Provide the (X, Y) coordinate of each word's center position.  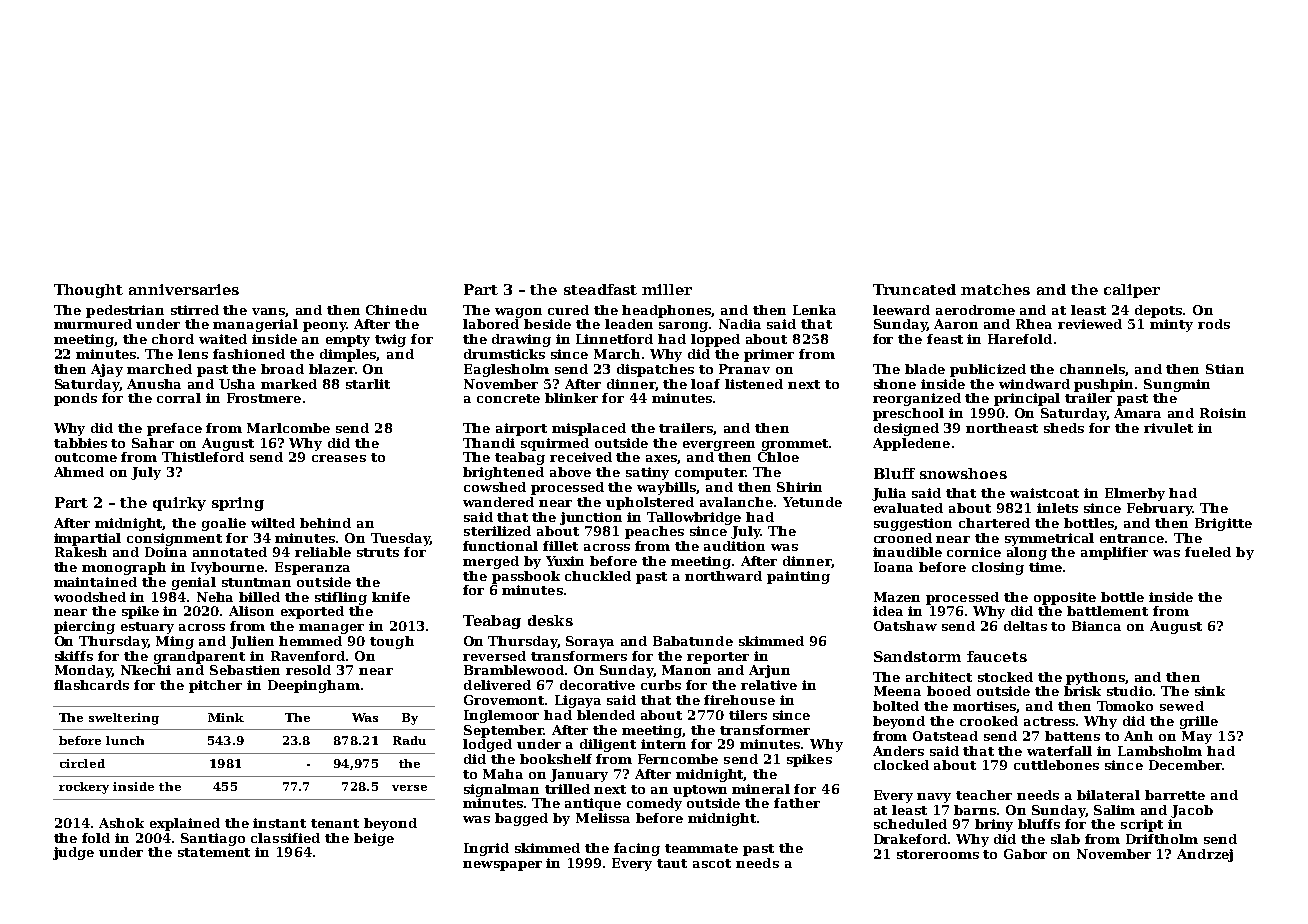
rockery (84, 788)
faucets (997, 656)
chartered (994, 523)
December (1185, 765)
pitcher (215, 686)
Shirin (799, 487)
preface (174, 429)
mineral (761, 789)
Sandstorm (917, 656)
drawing (521, 340)
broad (282, 369)
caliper (1132, 291)
